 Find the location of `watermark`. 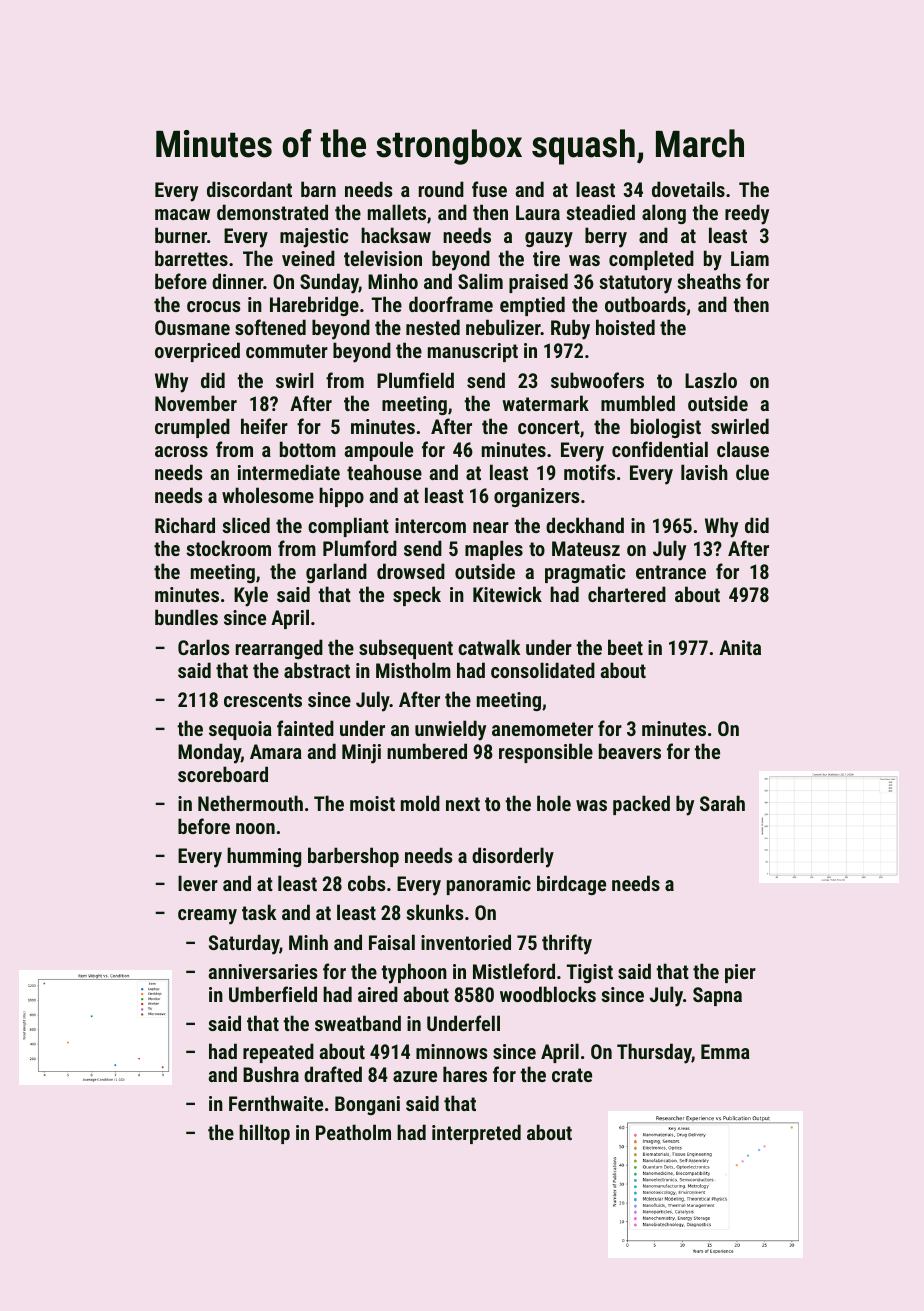

watermark is located at coordinates (545, 403).
